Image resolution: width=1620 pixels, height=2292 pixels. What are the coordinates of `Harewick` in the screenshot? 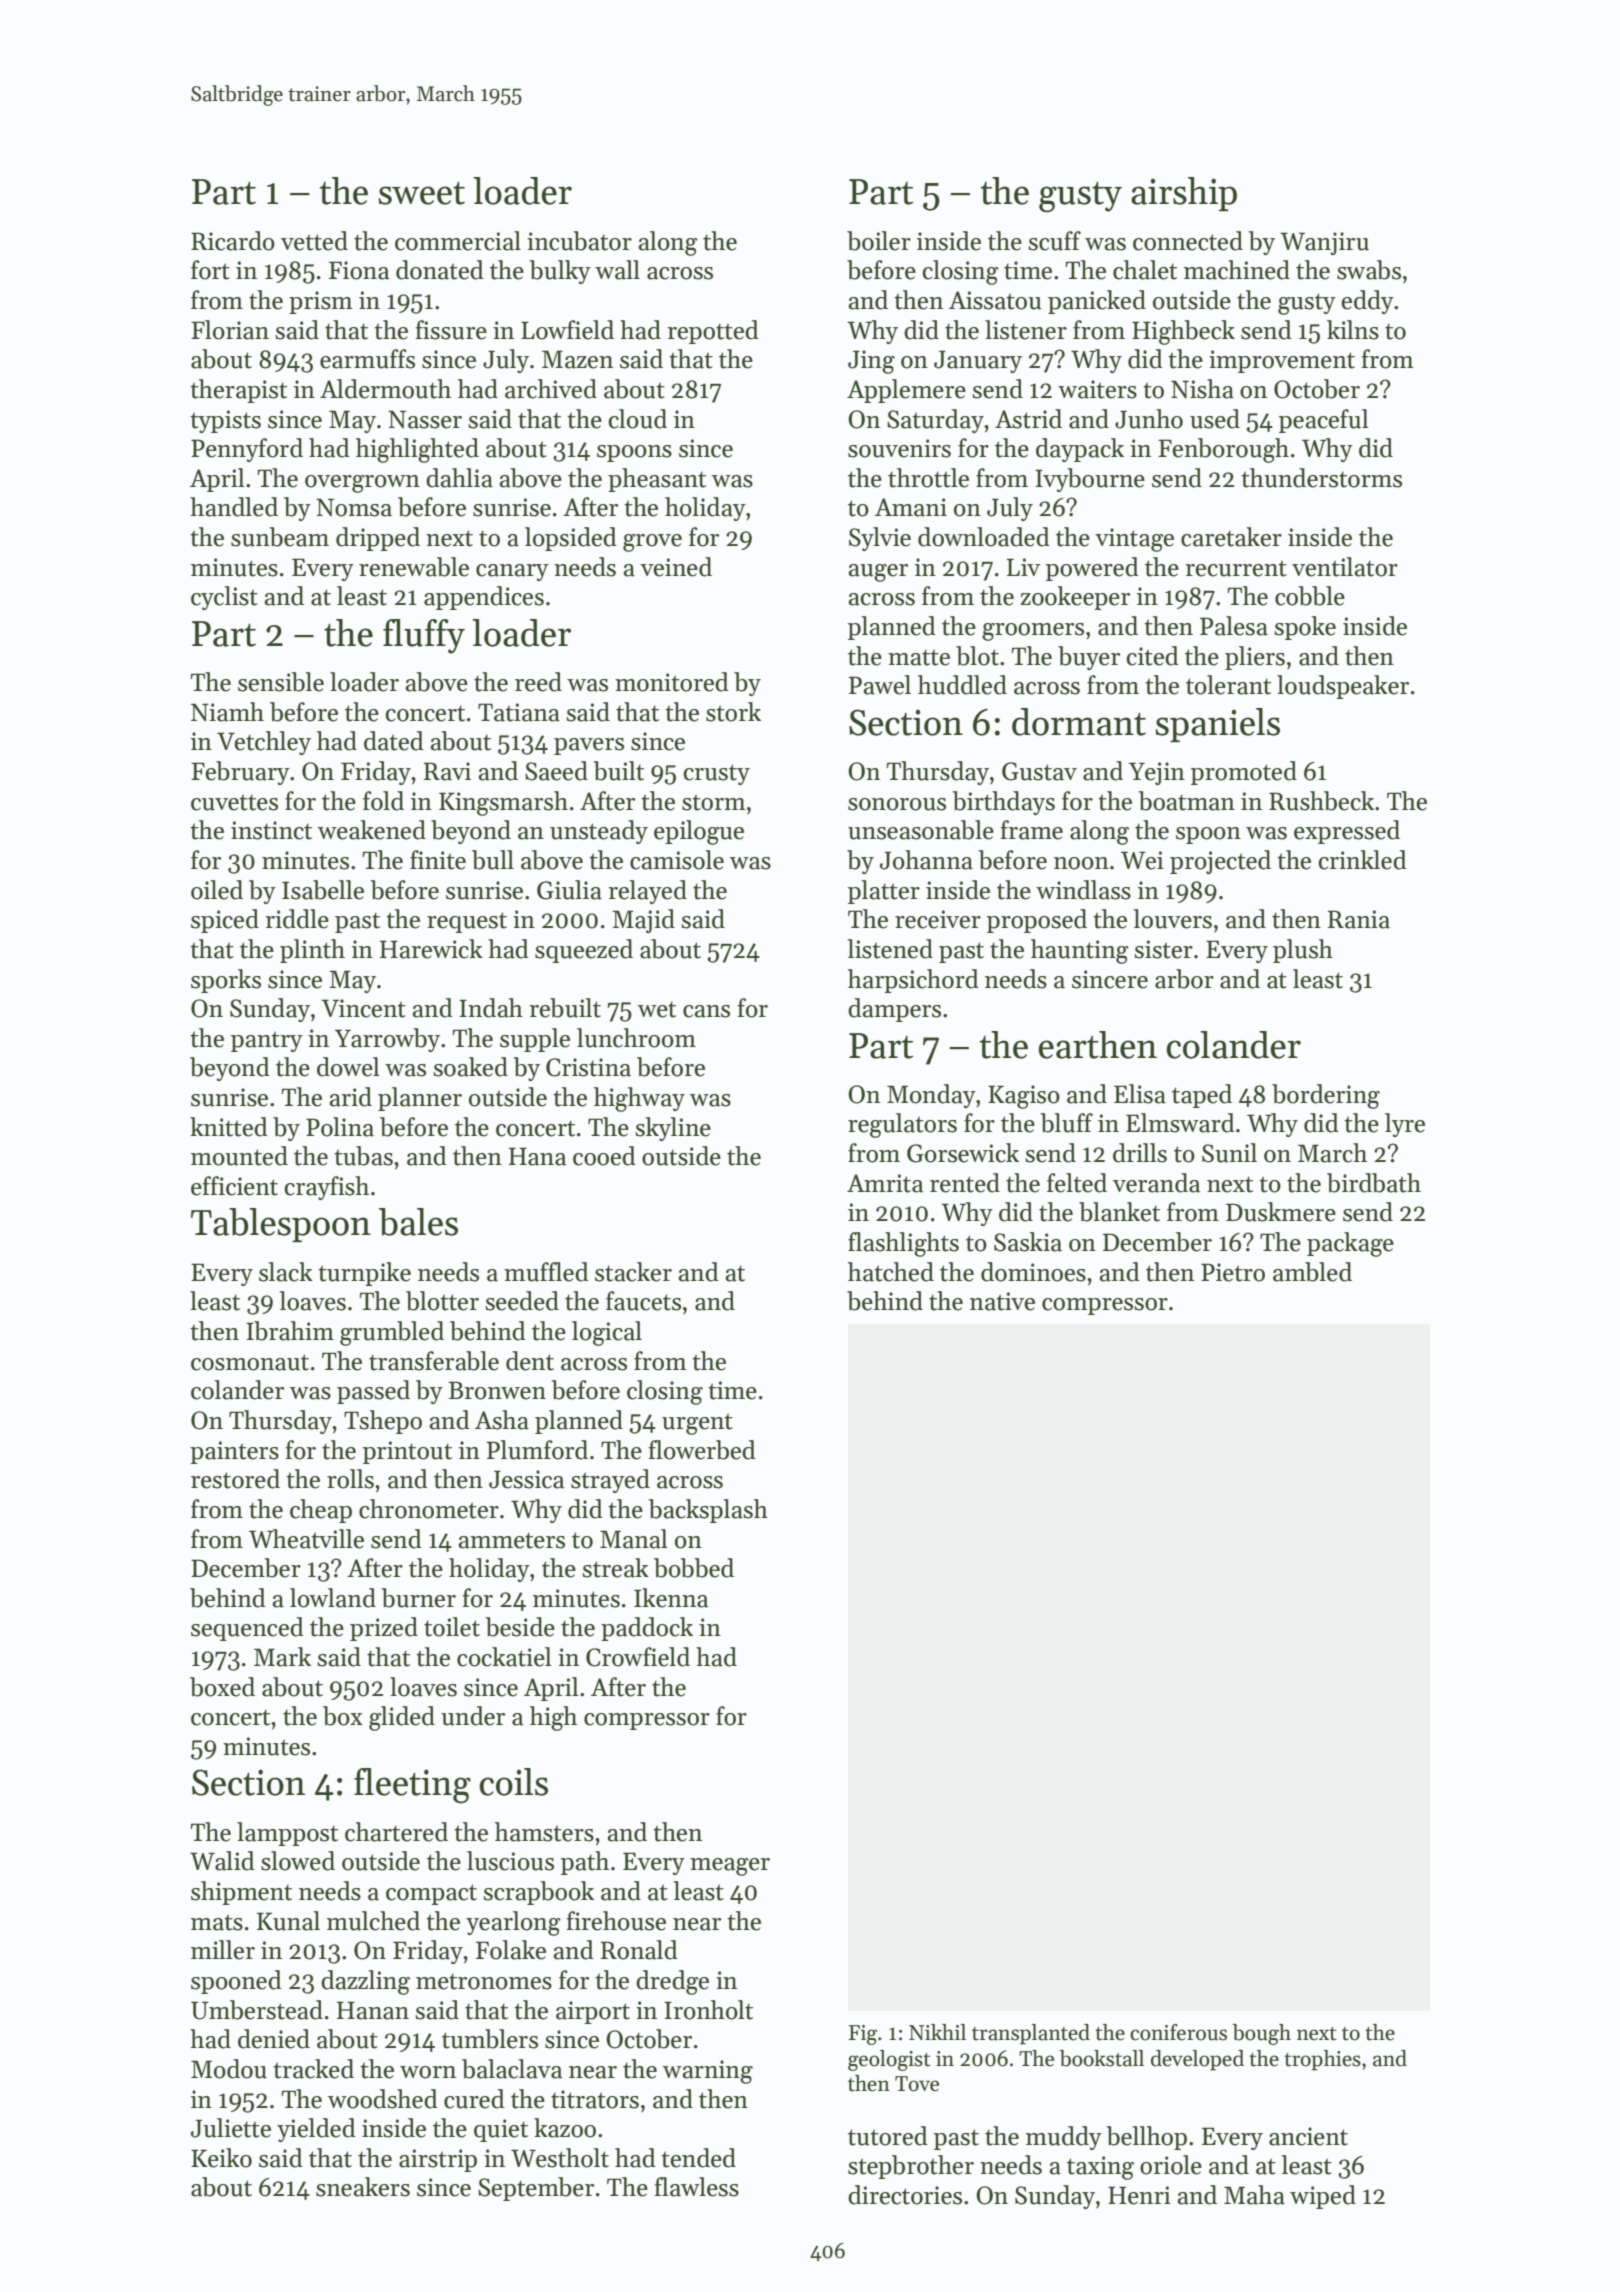 It's located at (431, 949).
